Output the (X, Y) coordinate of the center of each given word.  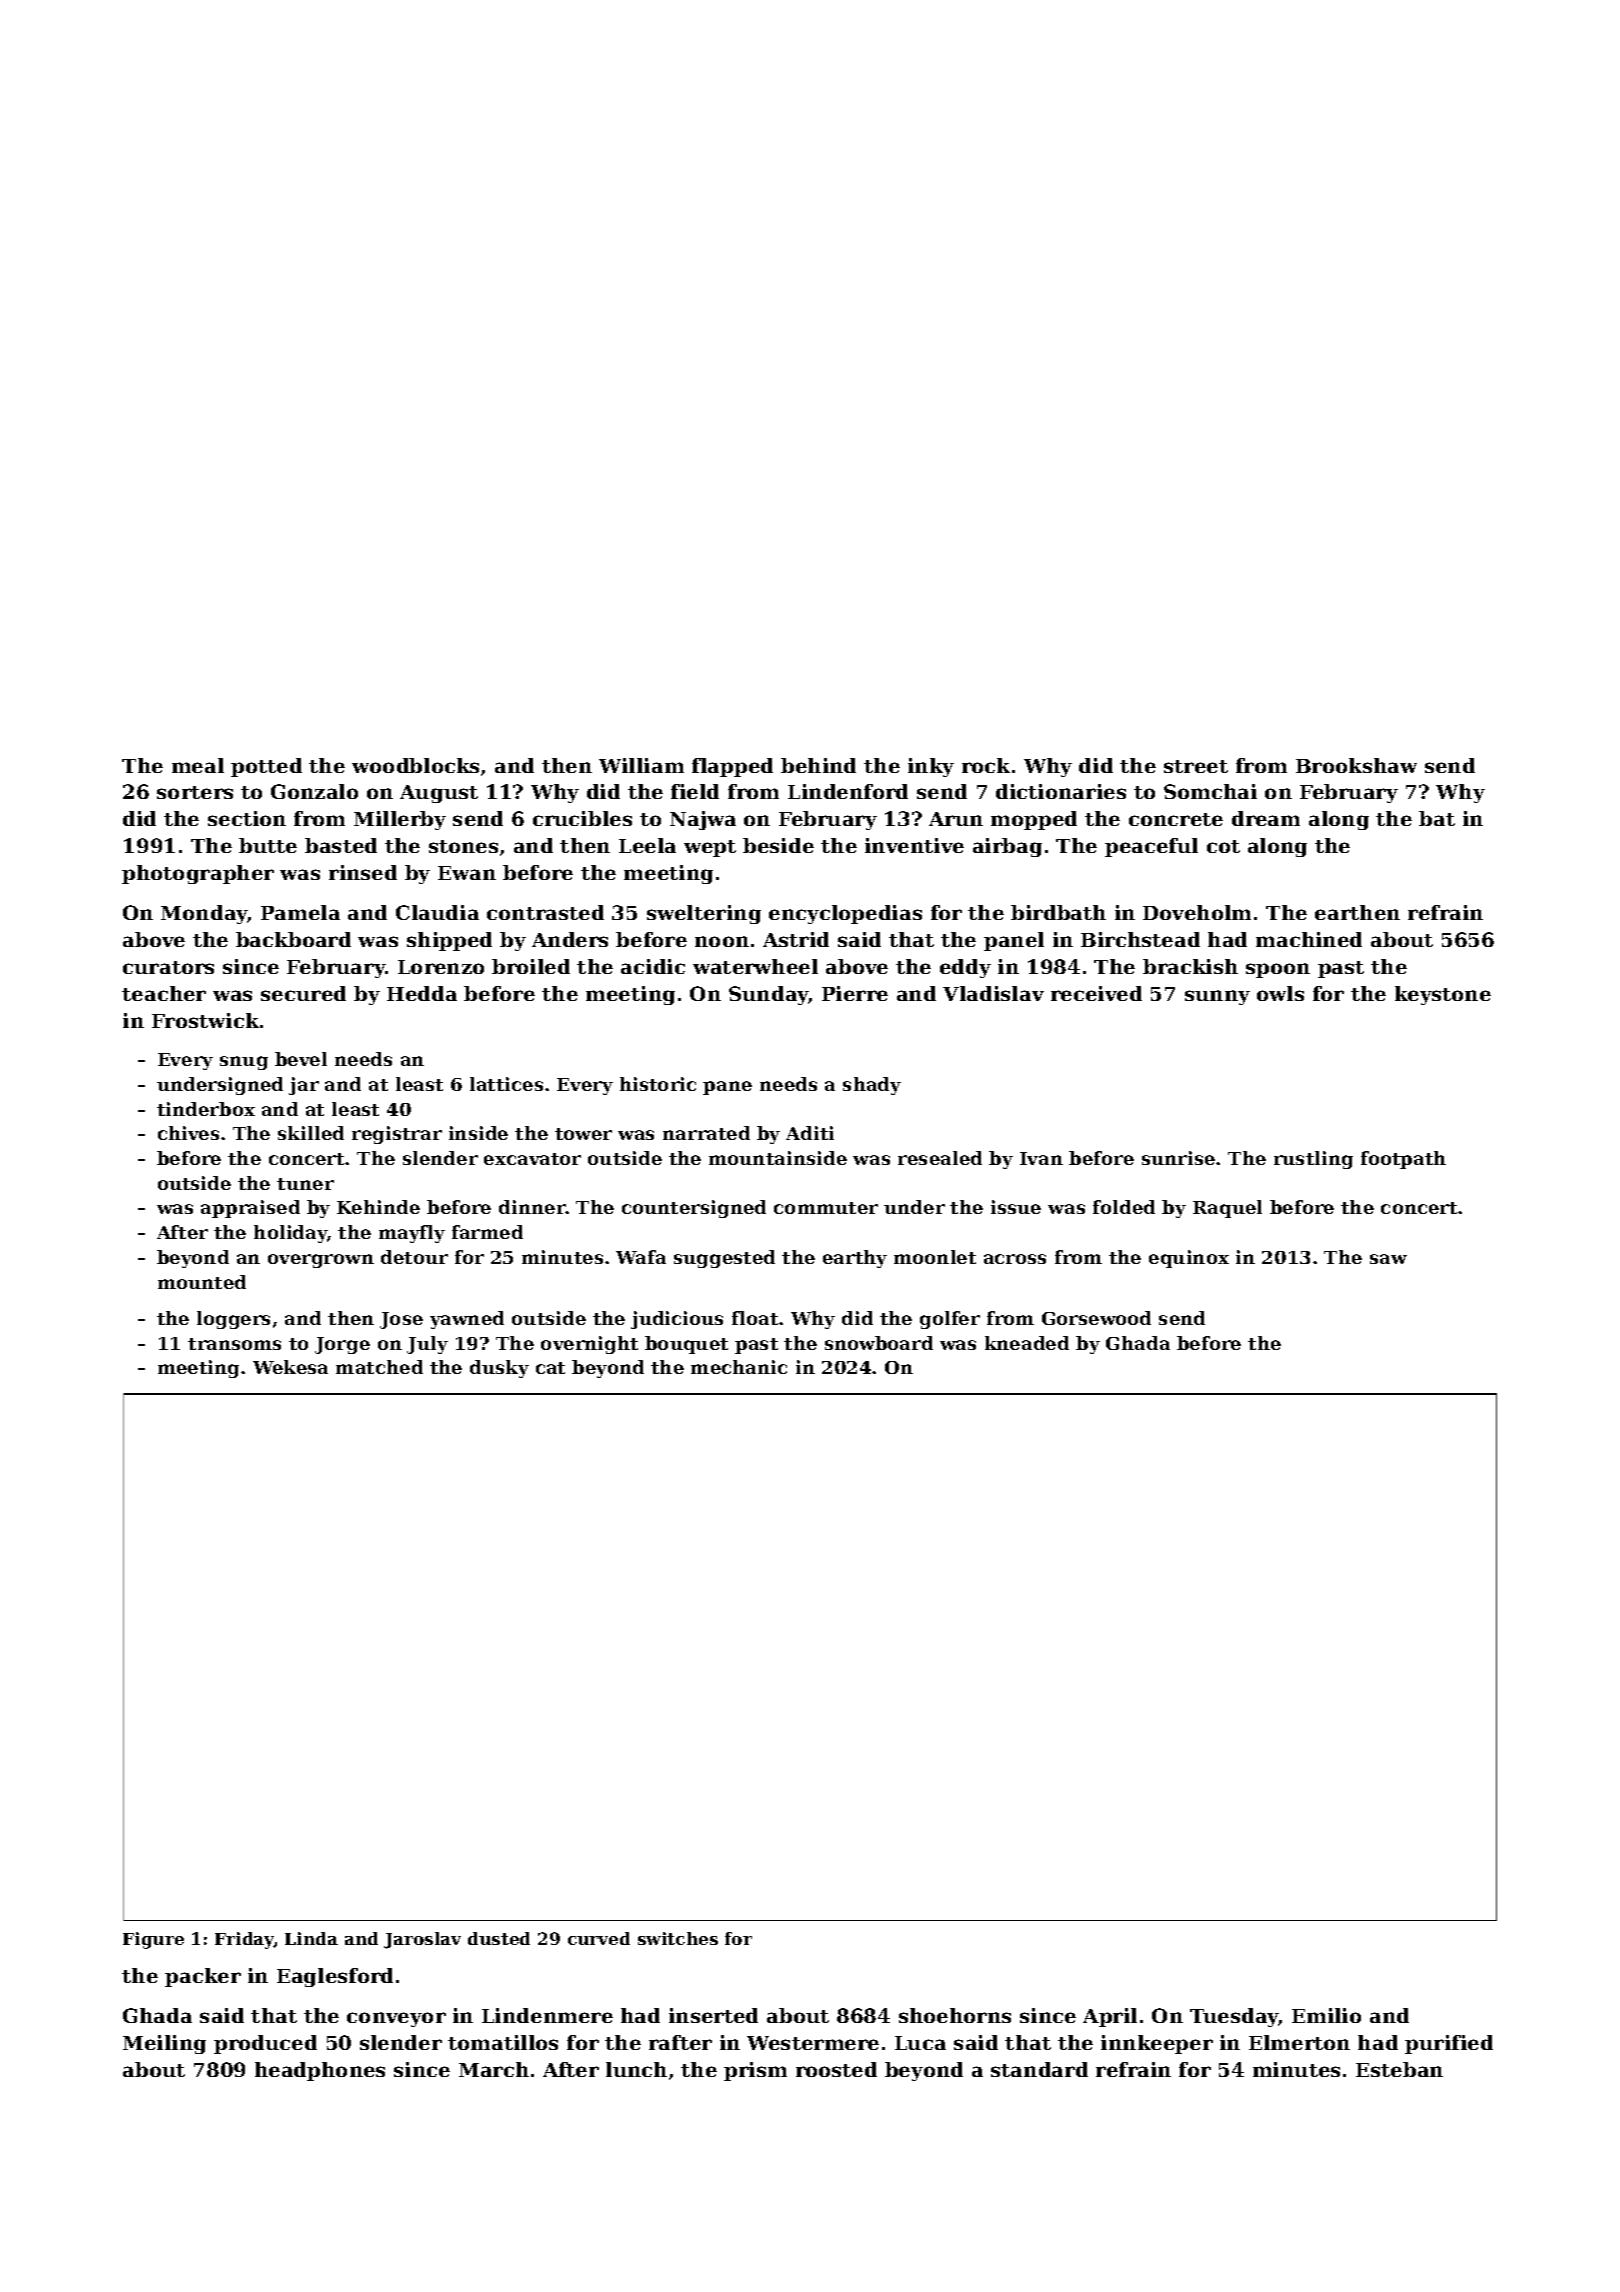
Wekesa (290, 1367)
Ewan (467, 873)
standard (1039, 2069)
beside (778, 845)
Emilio (1326, 2015)
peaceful (1151, 847)
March (494, 2069)
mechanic (739, 1367)
